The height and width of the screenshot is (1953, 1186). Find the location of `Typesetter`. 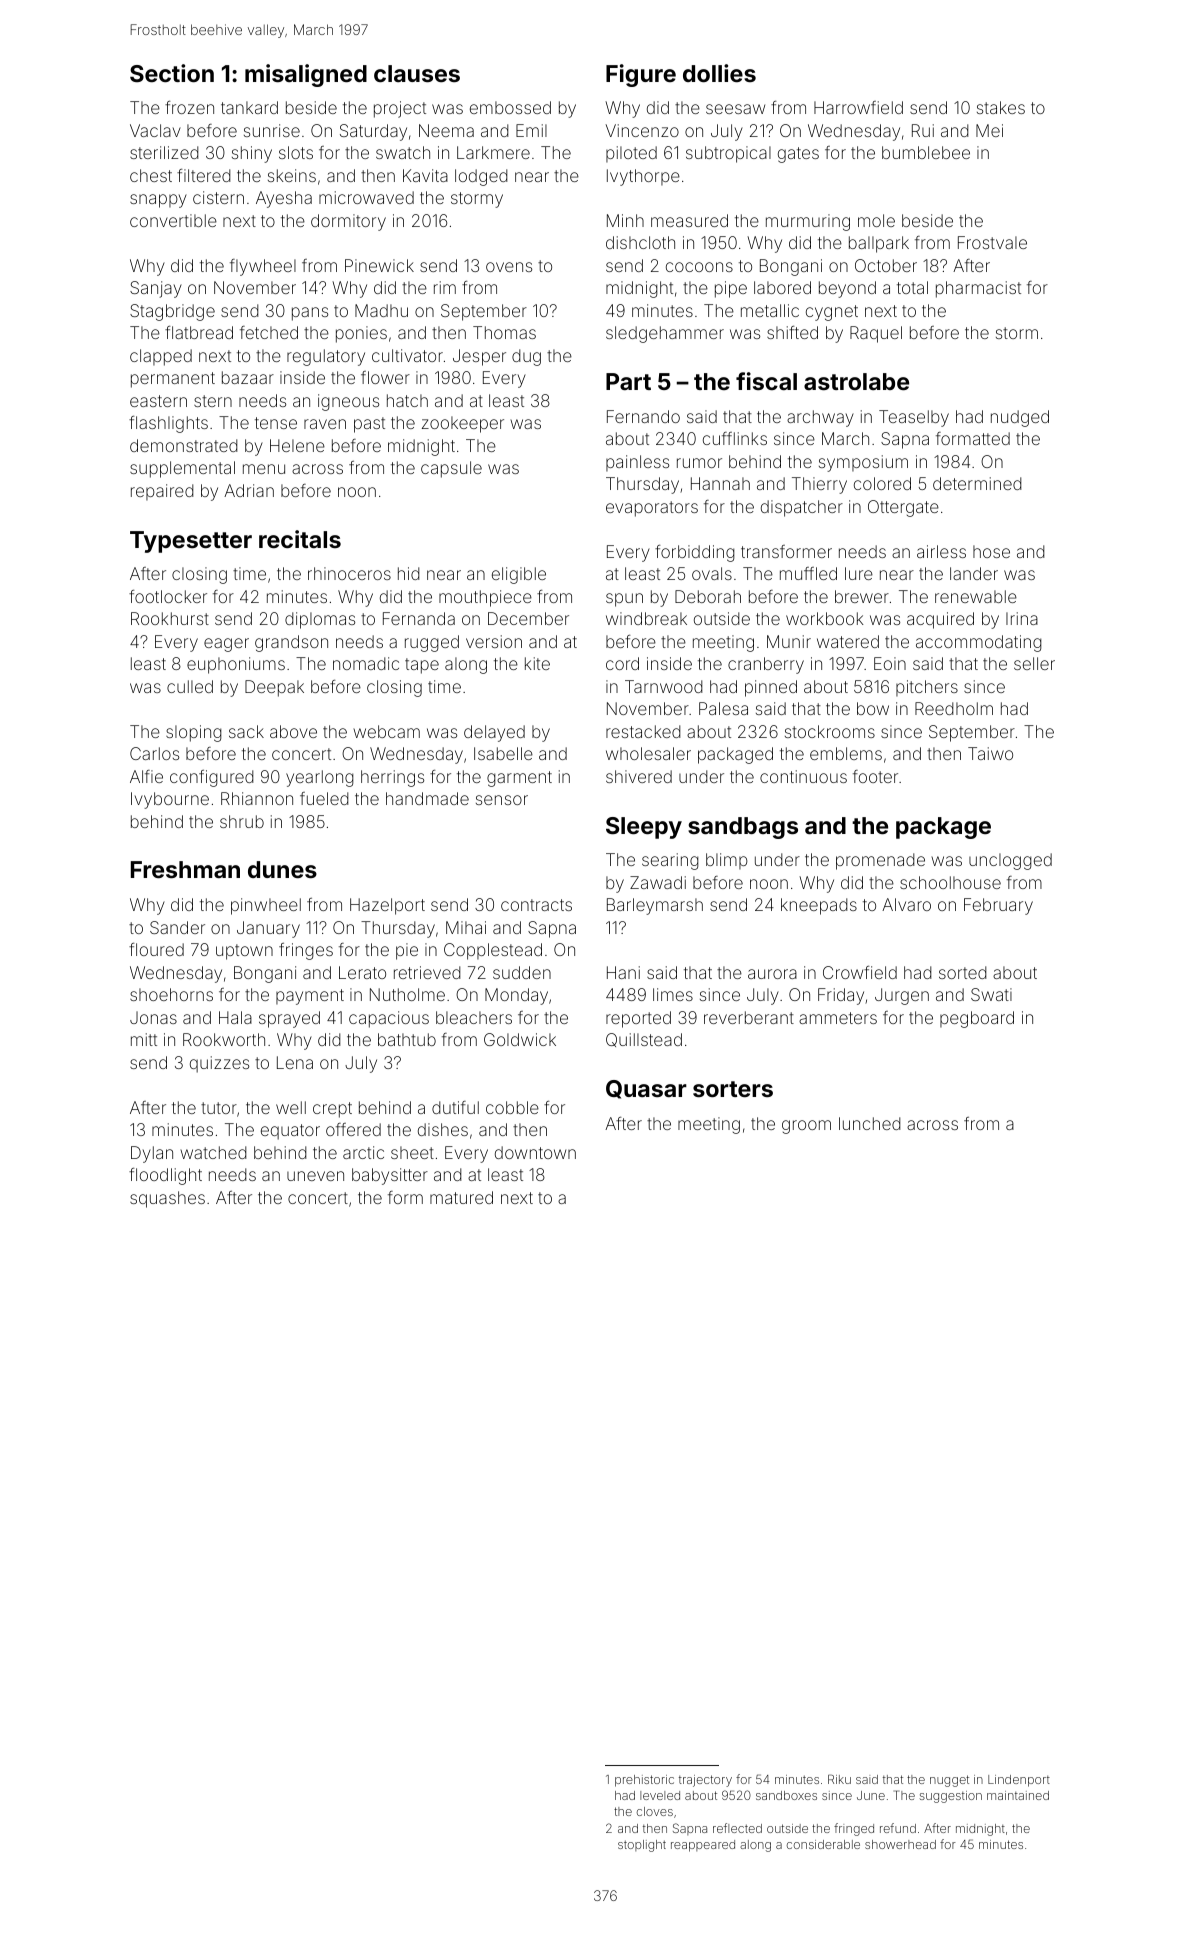

Typesetter is located at coordinates (191, 542).
